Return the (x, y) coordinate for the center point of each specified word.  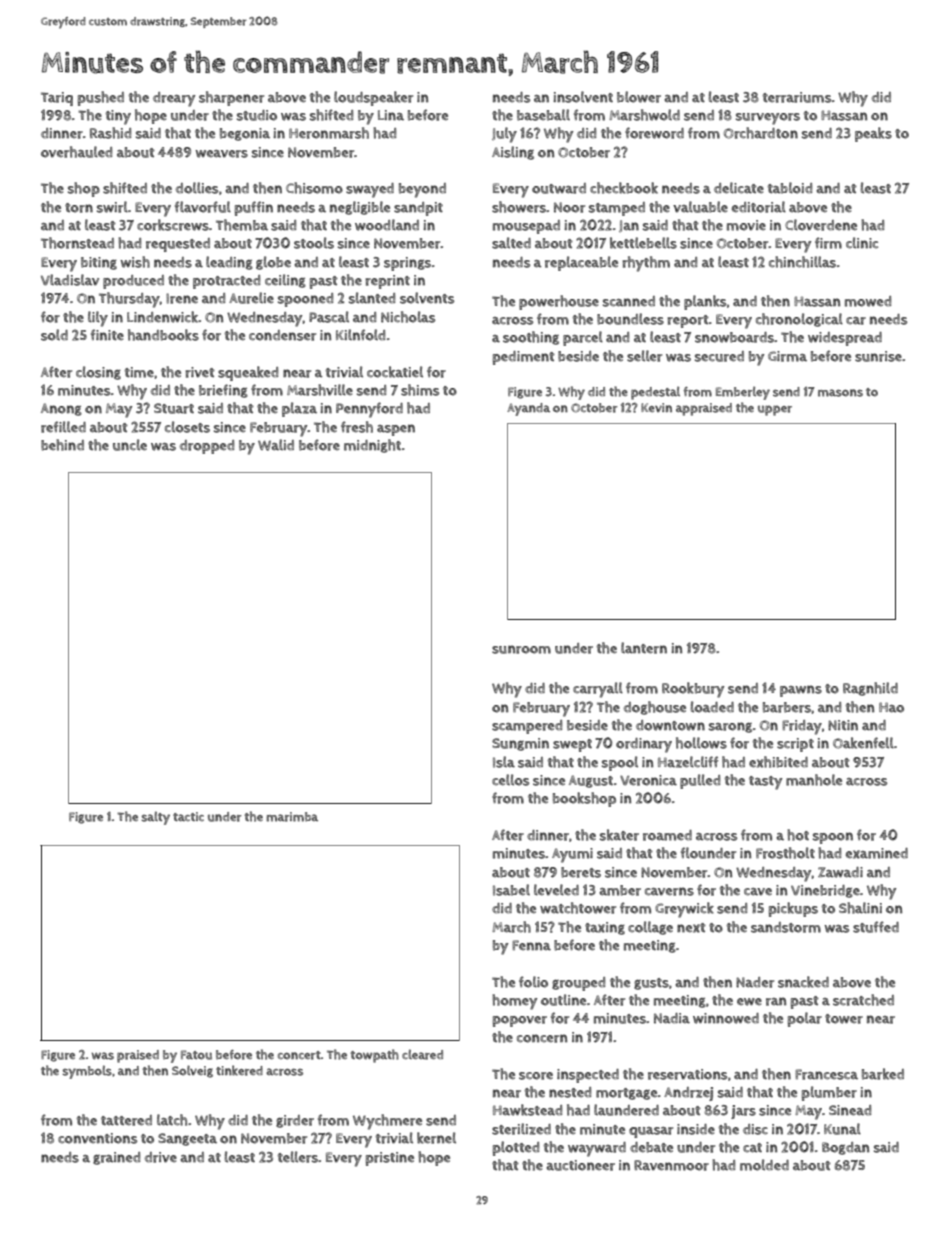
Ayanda (528, 409)
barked (883, 1074)
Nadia (672, 1018)
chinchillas (802, 262)
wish (135, 262)
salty (155, 818)
